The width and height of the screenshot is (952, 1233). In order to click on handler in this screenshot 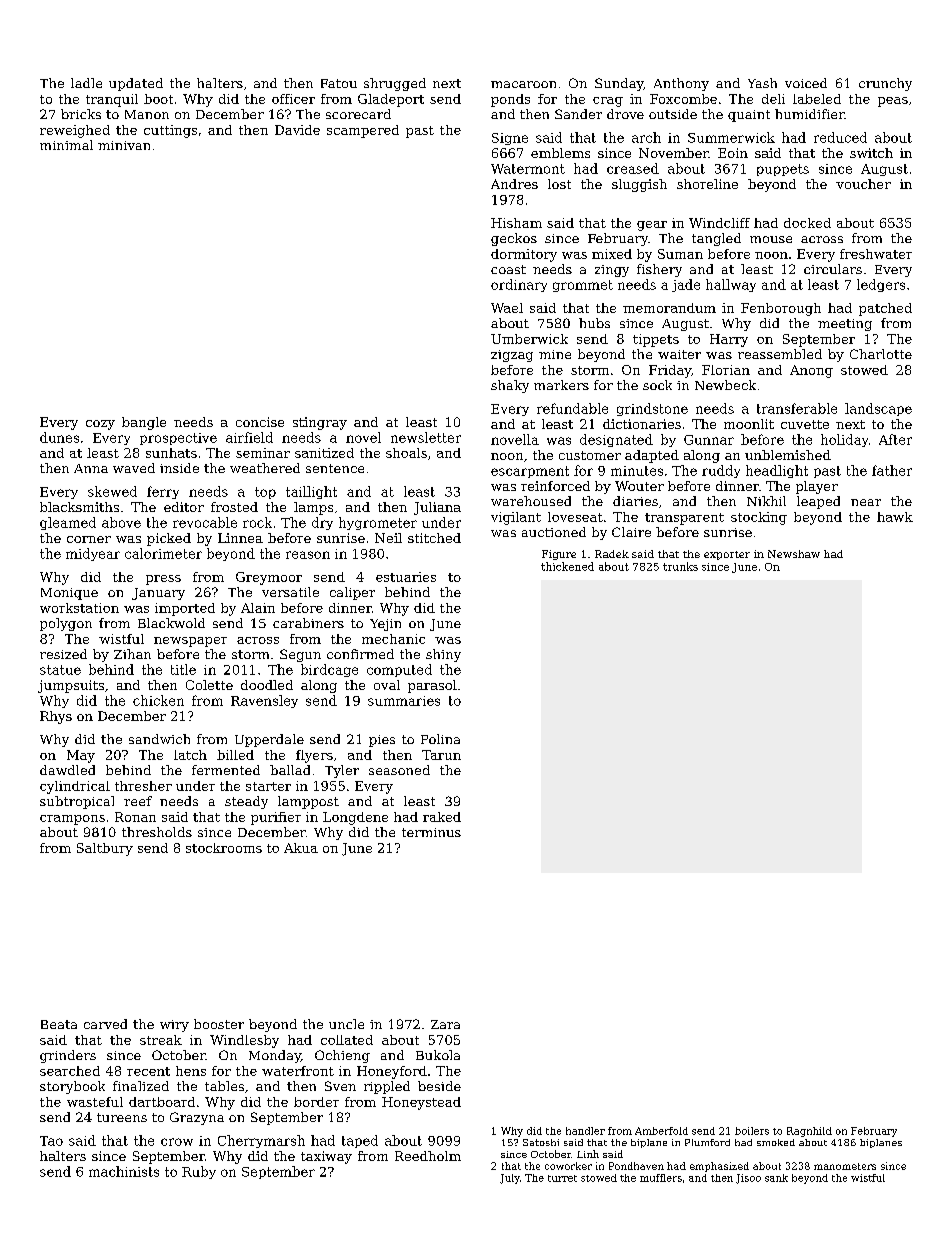, I will do `click(585, 1131)`.
